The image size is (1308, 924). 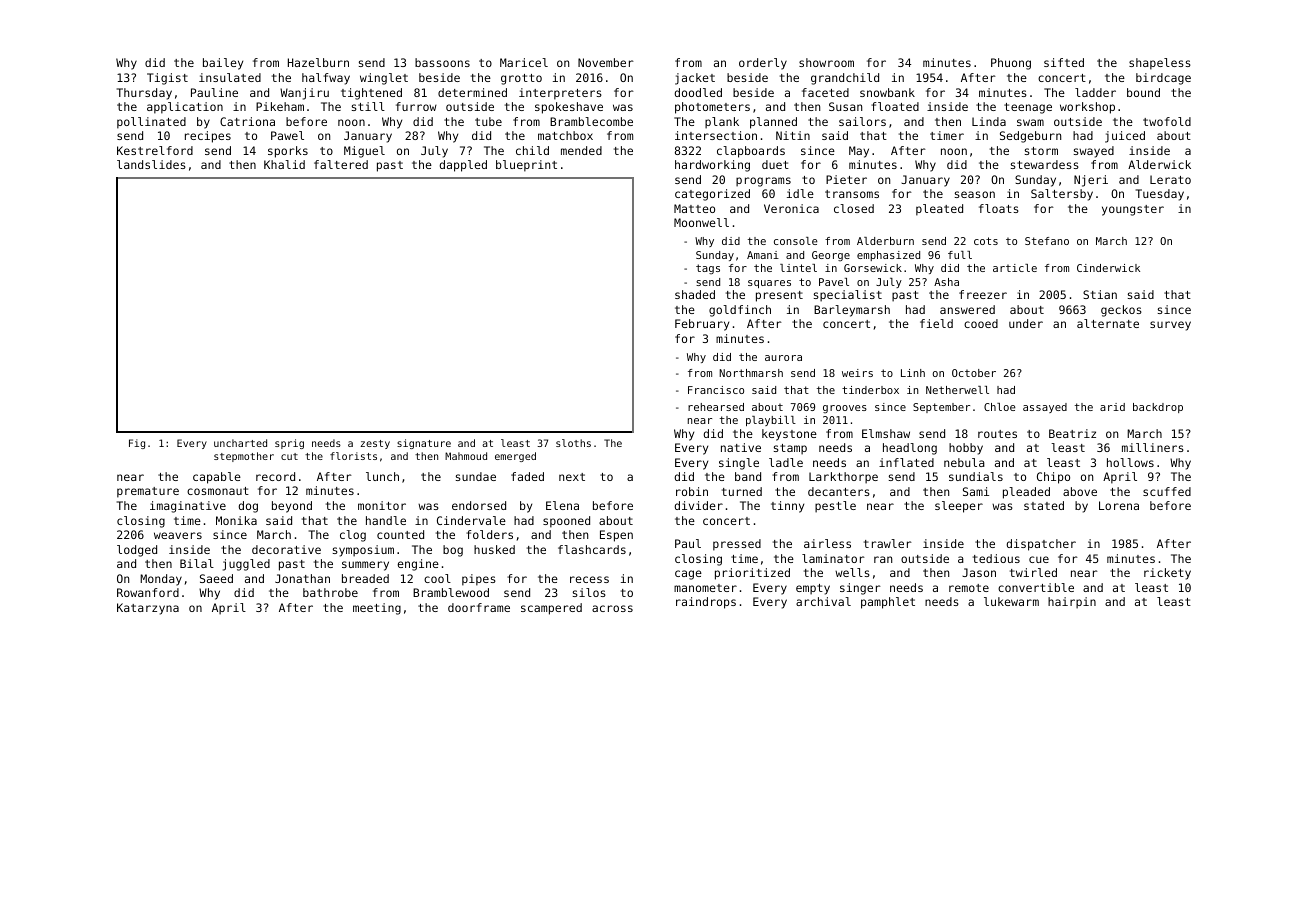 What do you see at coordinates (845, 409) in the document?
I see `grooves` at bounding box center [845, 409].
